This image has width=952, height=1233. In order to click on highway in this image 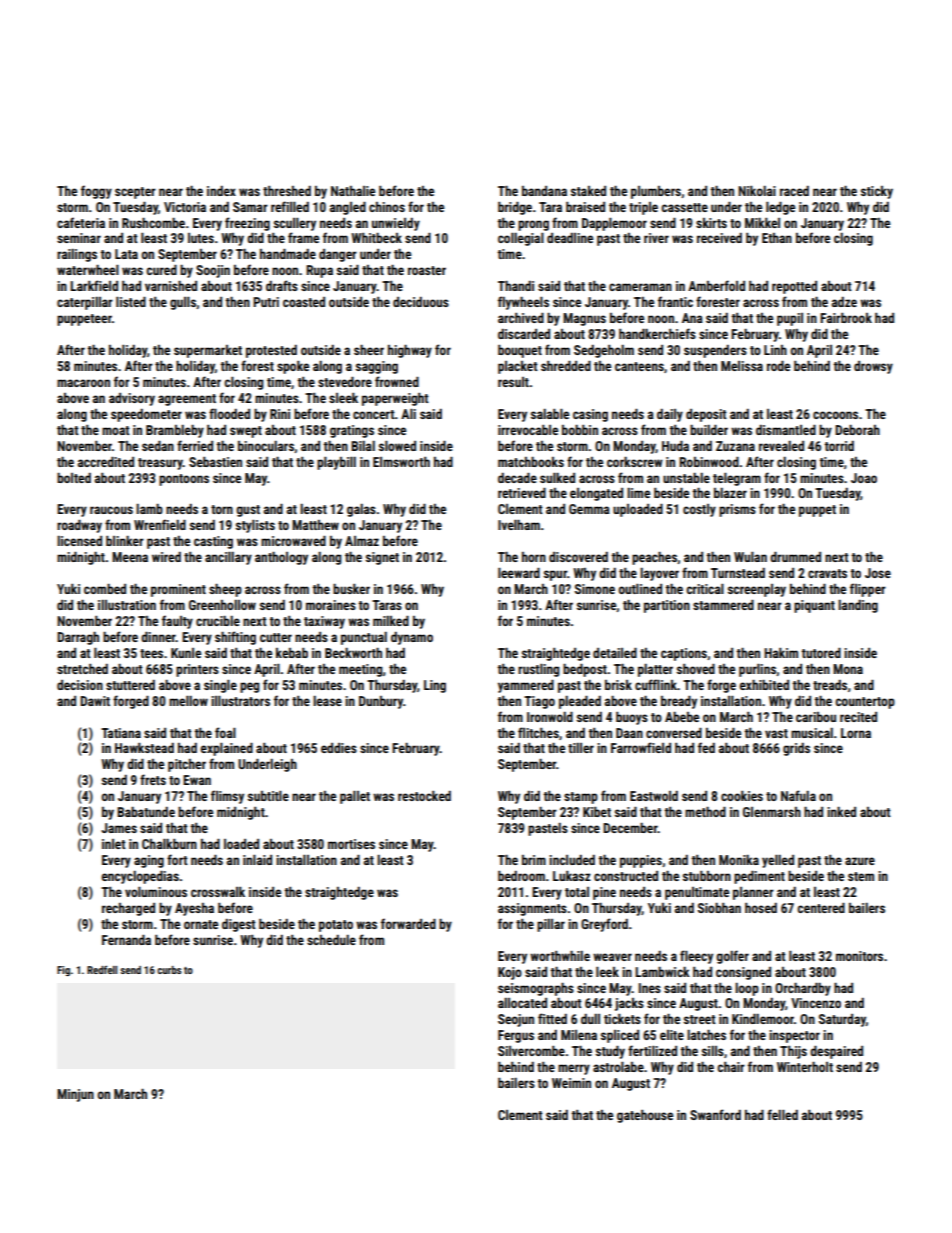, I will do `click(410, 351)`.
